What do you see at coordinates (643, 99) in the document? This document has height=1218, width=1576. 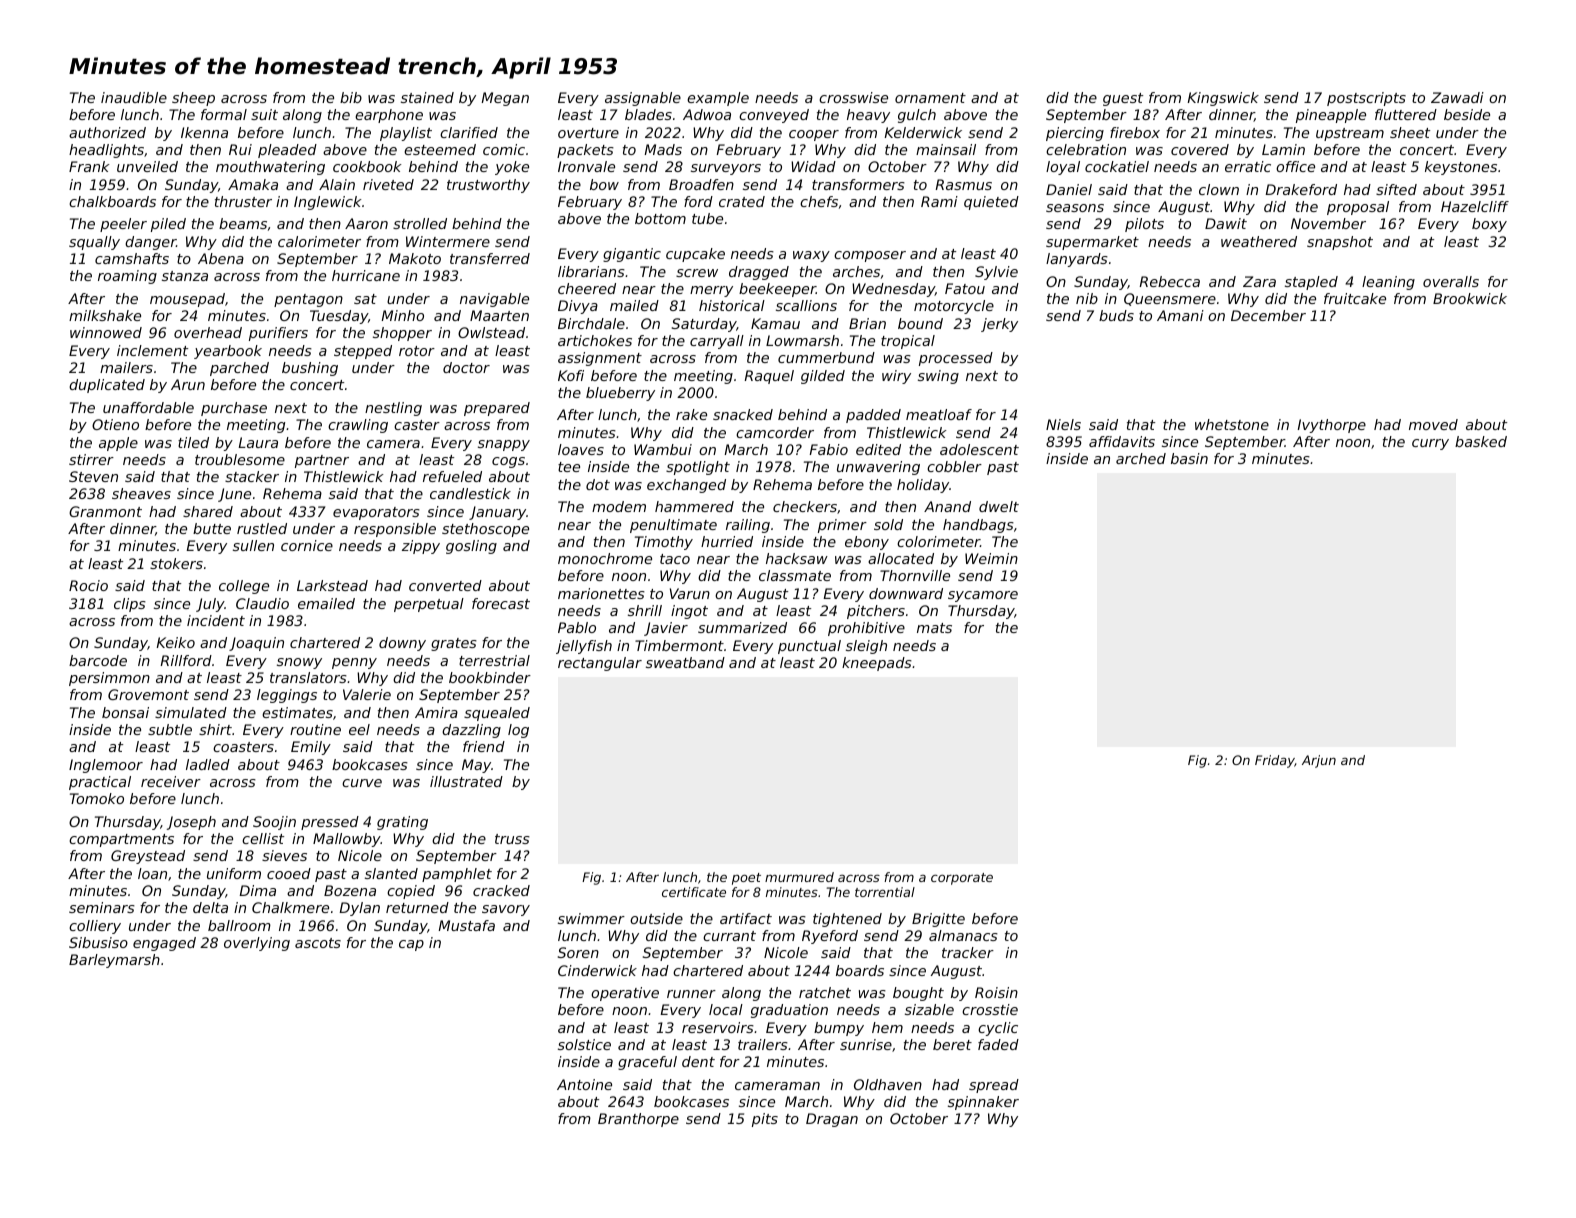 I see `assignable` at bounding box center [643, 99].
